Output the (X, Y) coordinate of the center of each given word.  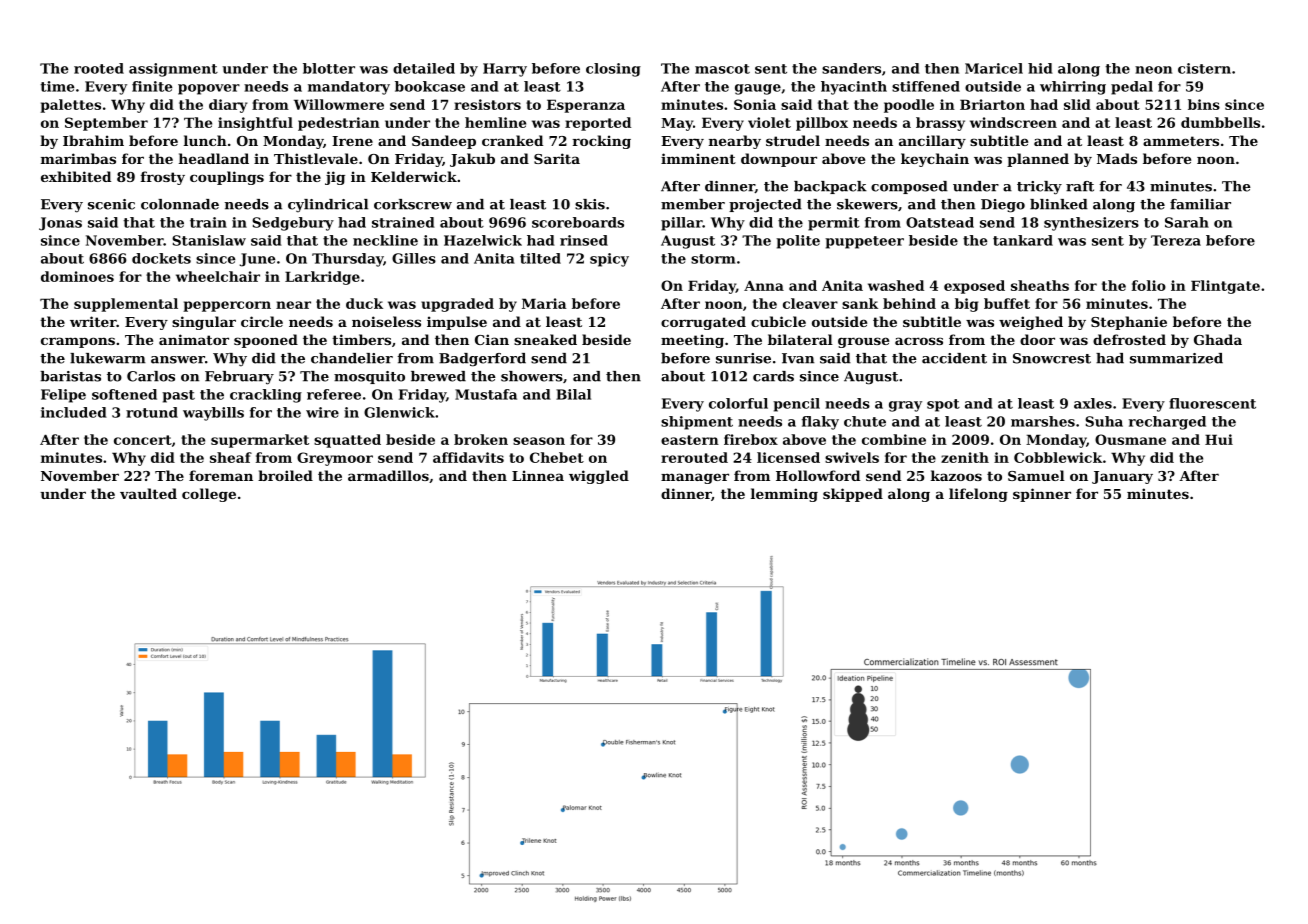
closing (613, 70)
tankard (1023, 240)
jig (335, 178)
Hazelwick (483, 240)
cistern (1204, 68)
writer (93, 321)
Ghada (1218, 339)
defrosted (1129, 339)
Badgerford (482, 360)
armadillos (388, 475)
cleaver (810, 303)
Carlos (151, 376)
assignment (173, 70)
